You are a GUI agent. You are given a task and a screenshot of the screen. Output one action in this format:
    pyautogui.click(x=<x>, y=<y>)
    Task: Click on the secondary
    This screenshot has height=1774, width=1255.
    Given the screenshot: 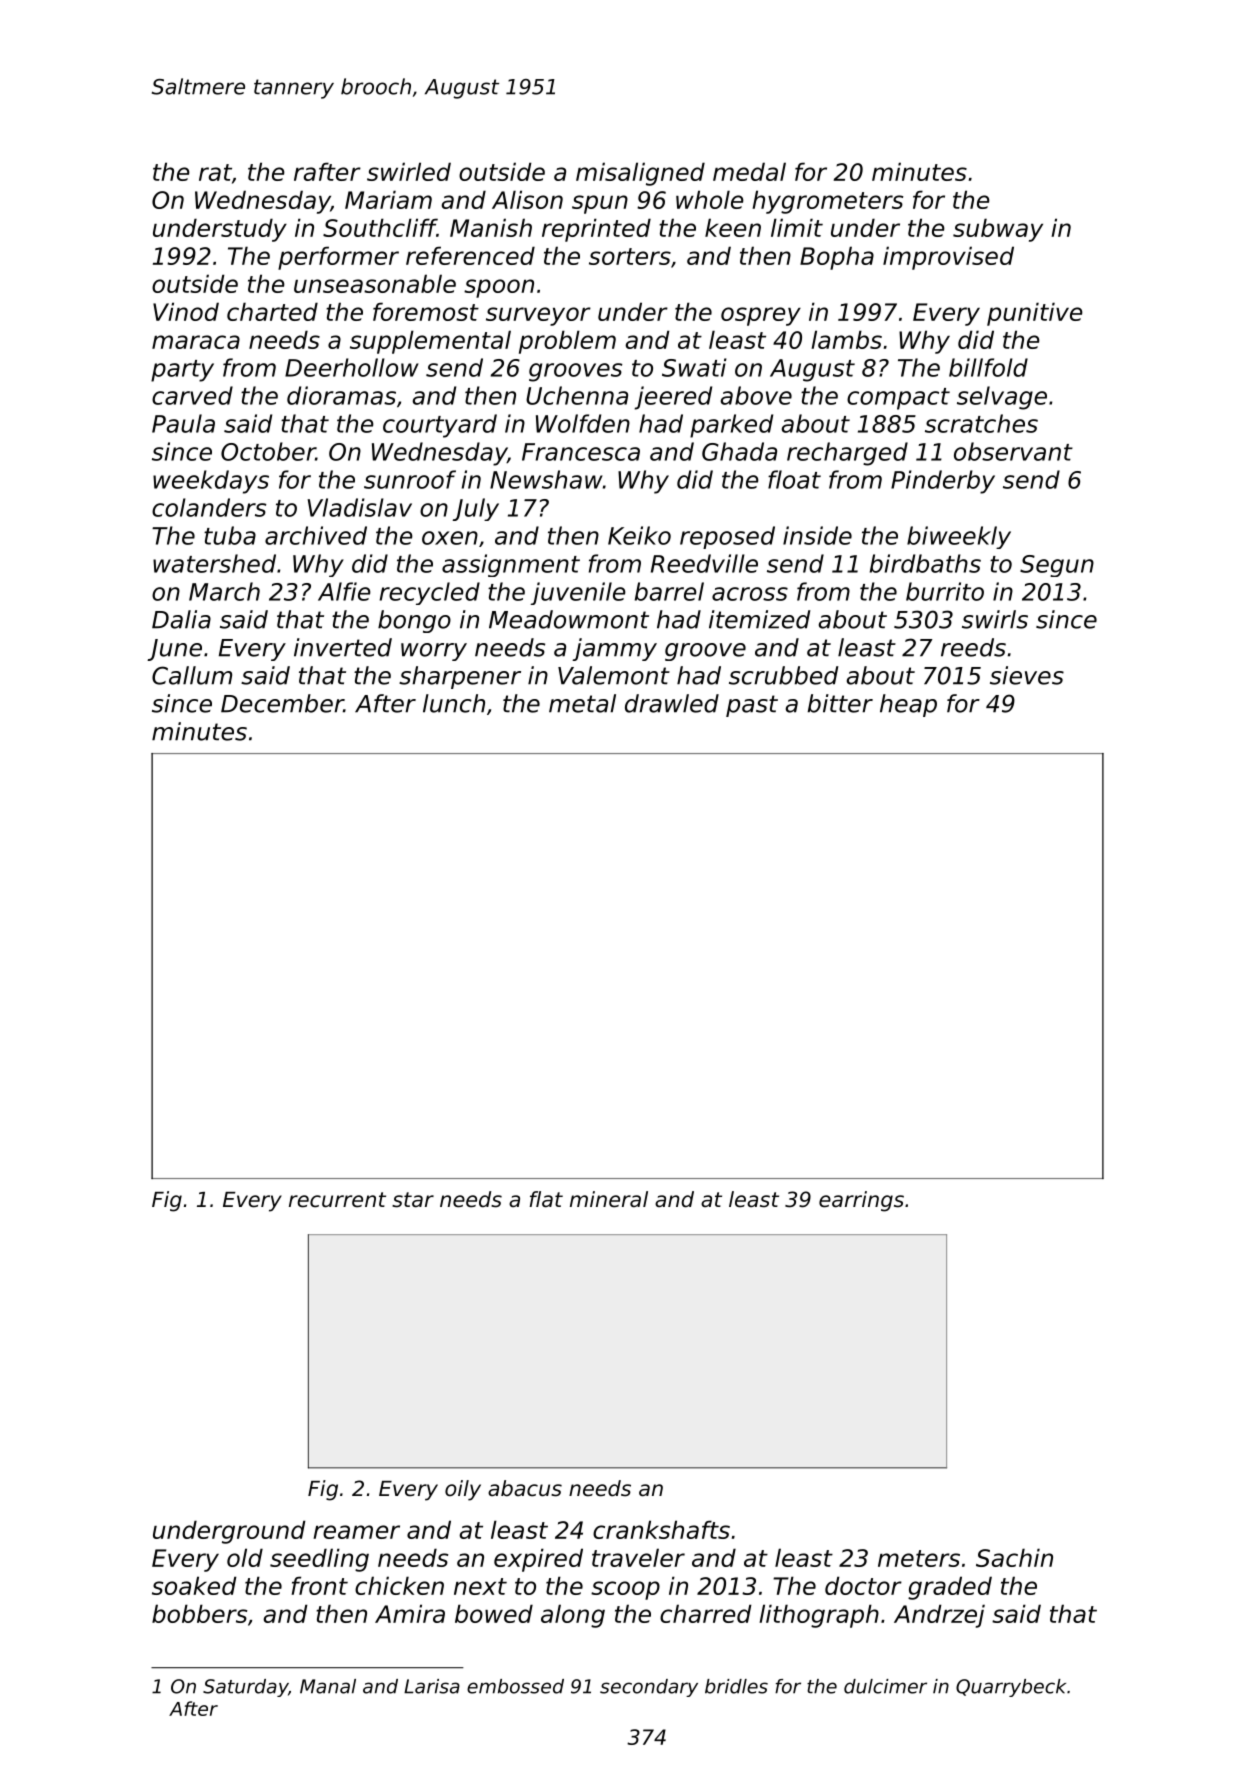 What is the action you would take?
    pyautogui.click(x=649, y=1688)
